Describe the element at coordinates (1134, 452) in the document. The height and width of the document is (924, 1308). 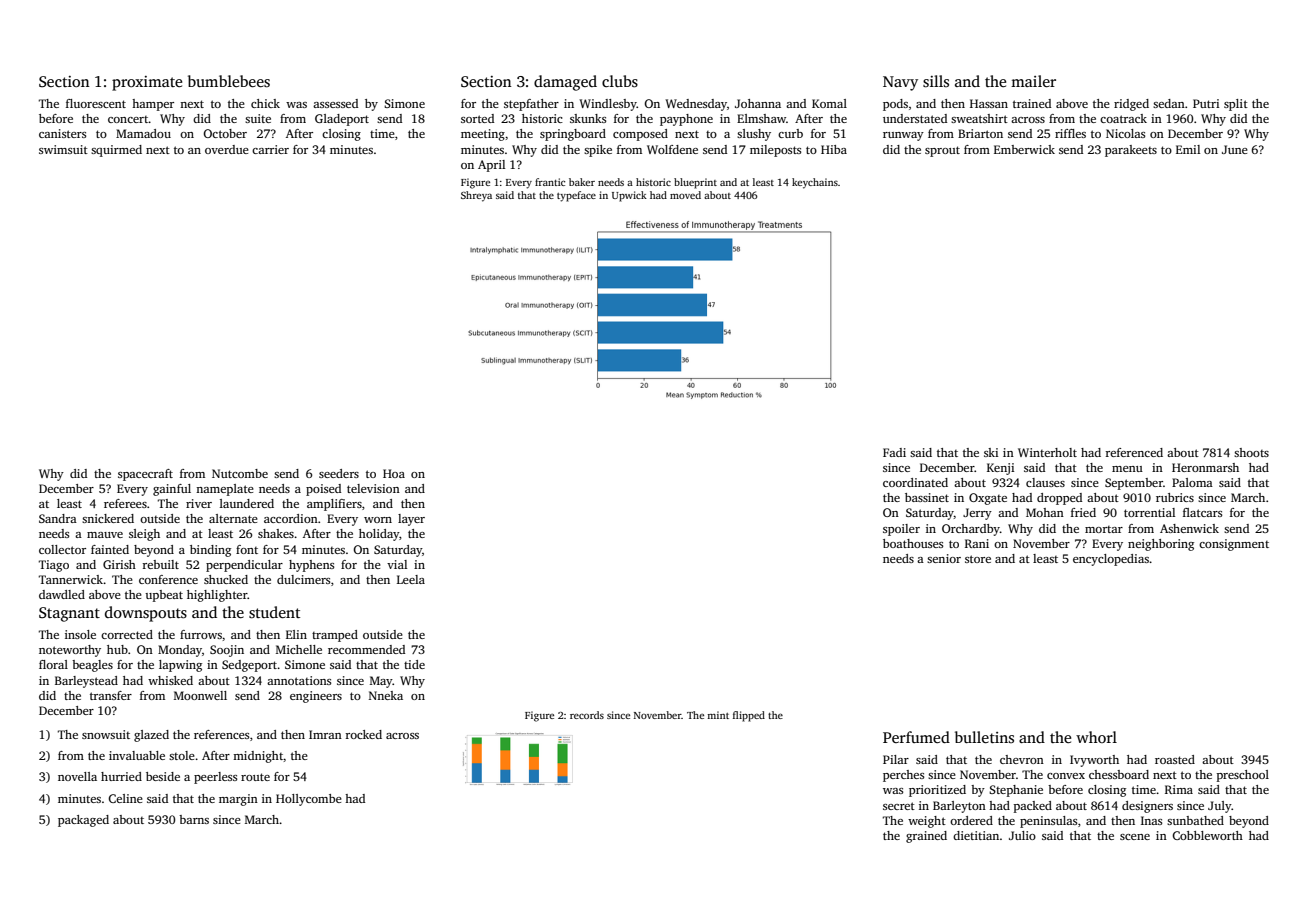
I see `referenced` at that location.
